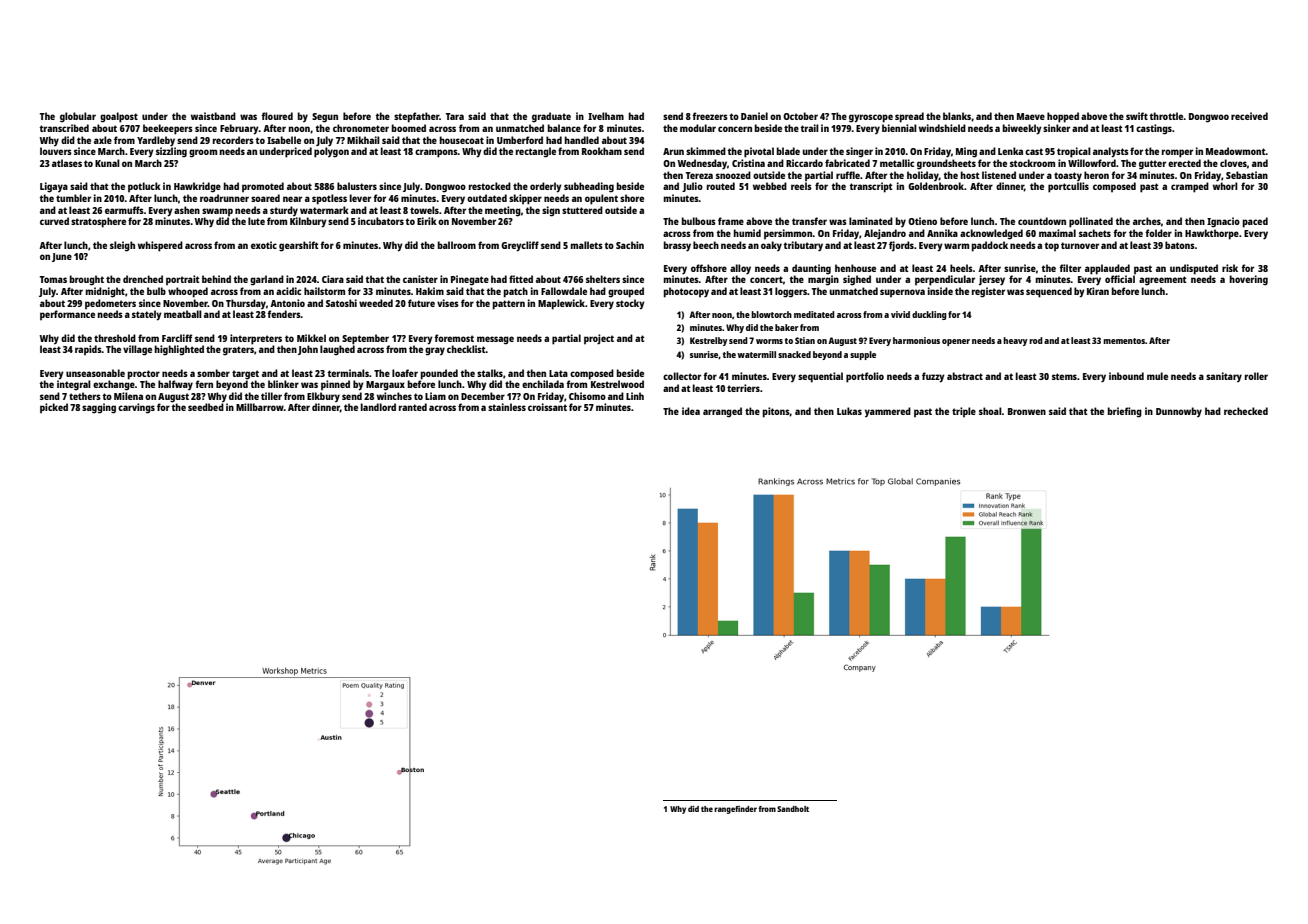  Describe the element at coordinates (793, 809) in the image. I see `Sandholt` at that location.
